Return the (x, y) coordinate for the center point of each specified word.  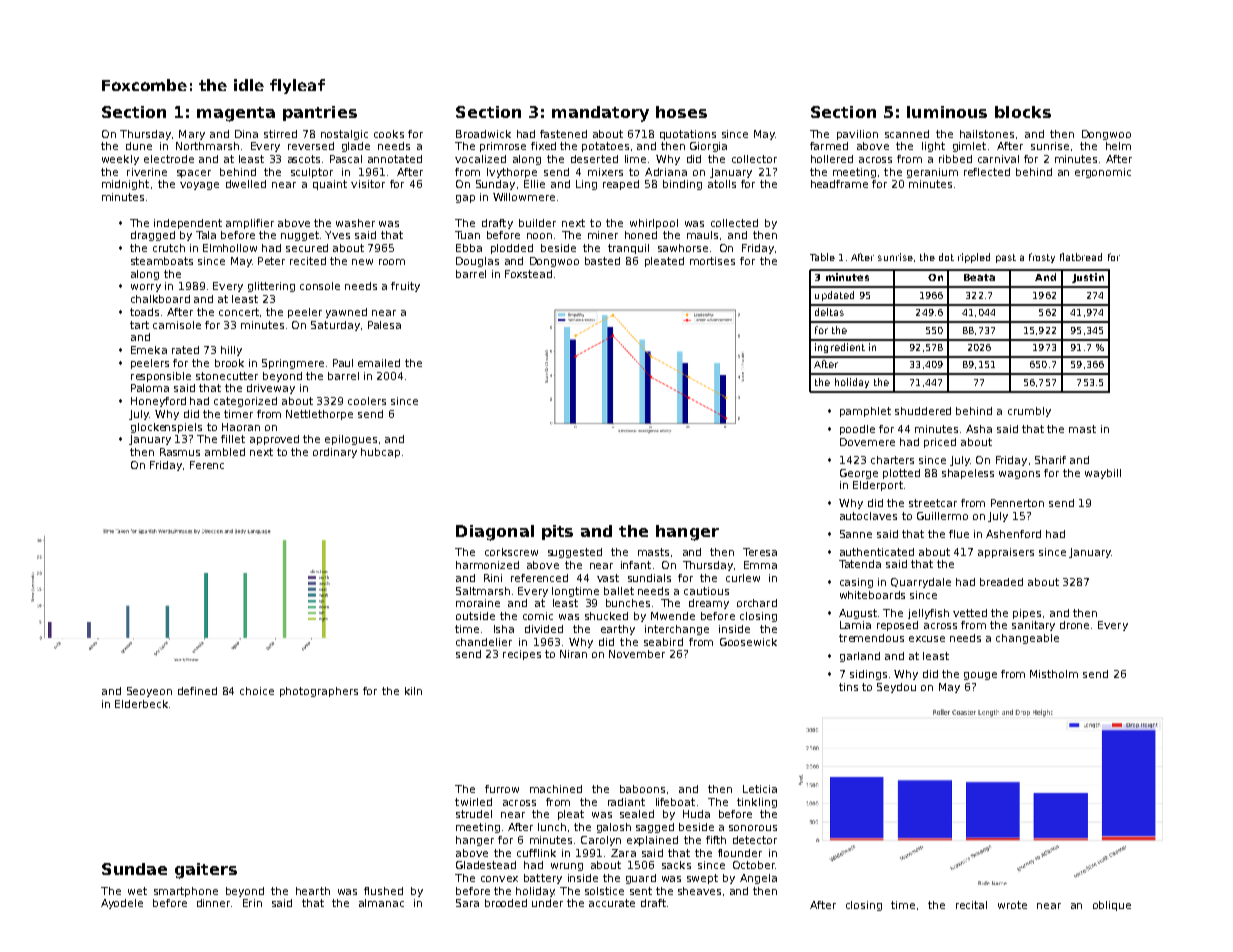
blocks (1023, 112)
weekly (120, 160)
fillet (233, 439)
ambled (225, 452)
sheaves (699, 891)
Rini (493, 578)
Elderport (878, 486)
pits (557, 532)
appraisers (1006, 553)
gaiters (206, 871)
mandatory (600, 114)
